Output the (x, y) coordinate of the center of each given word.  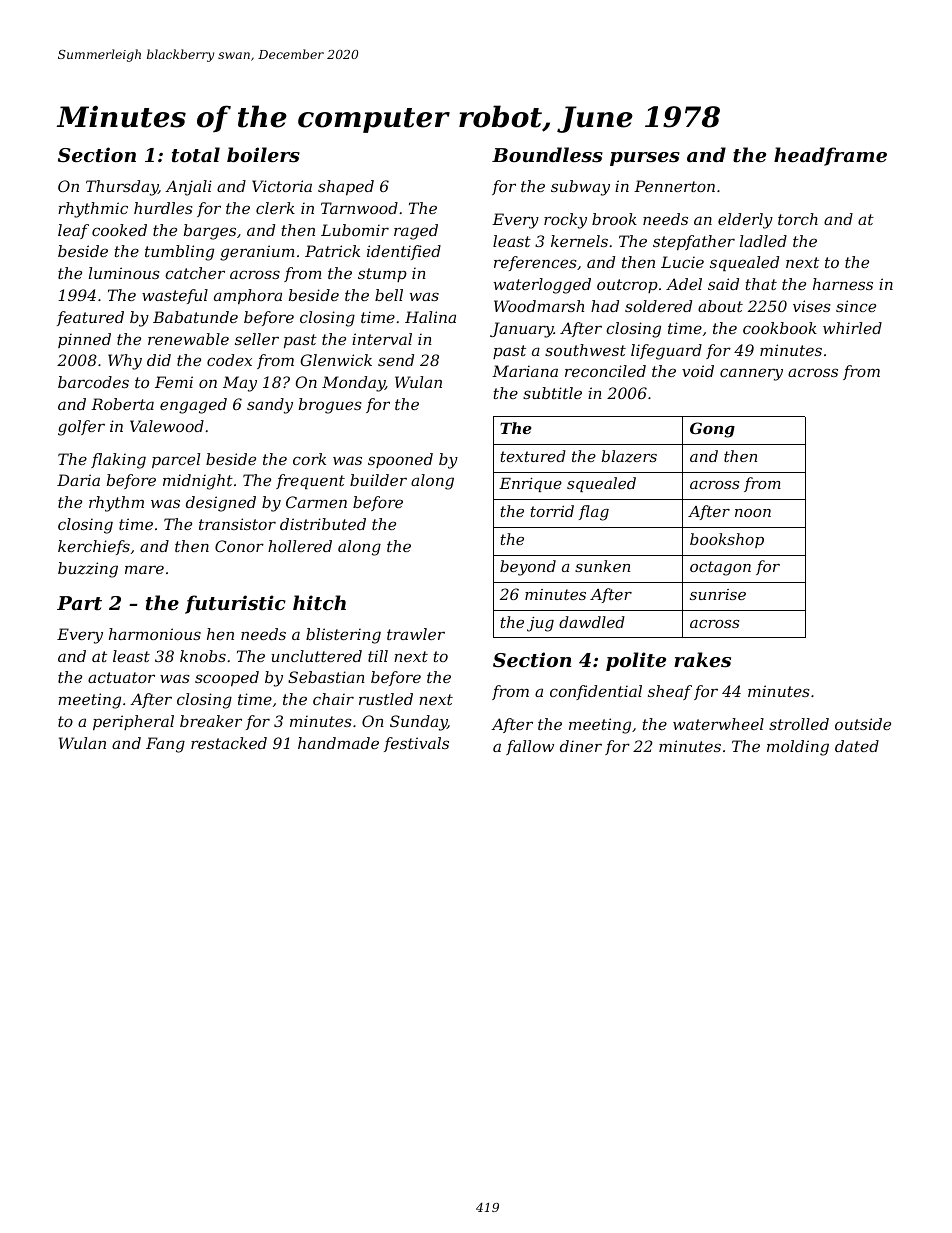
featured (90, 318)
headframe (830, 156)
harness (843, 284)
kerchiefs (94, 547)
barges (210, 232)
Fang (165, 745)
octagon (720, 568)
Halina (430, 317)
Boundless (547, 155)
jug (540, 624)
